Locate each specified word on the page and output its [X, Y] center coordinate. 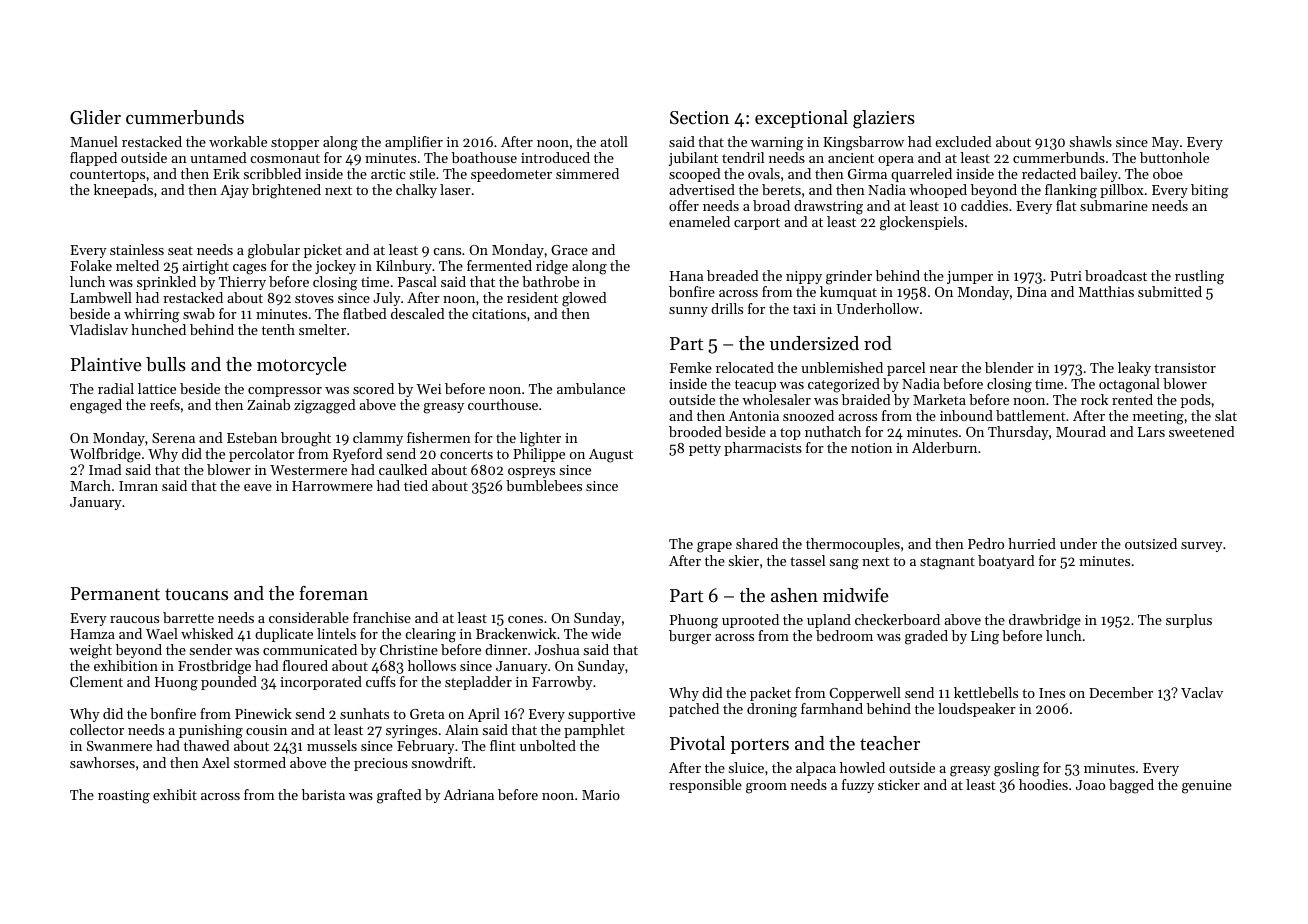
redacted [1049, 173]
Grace [569, 250]
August [611, 456]
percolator [261, 455]
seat [180, 250]
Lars [1151, 432]
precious [381, 764]
